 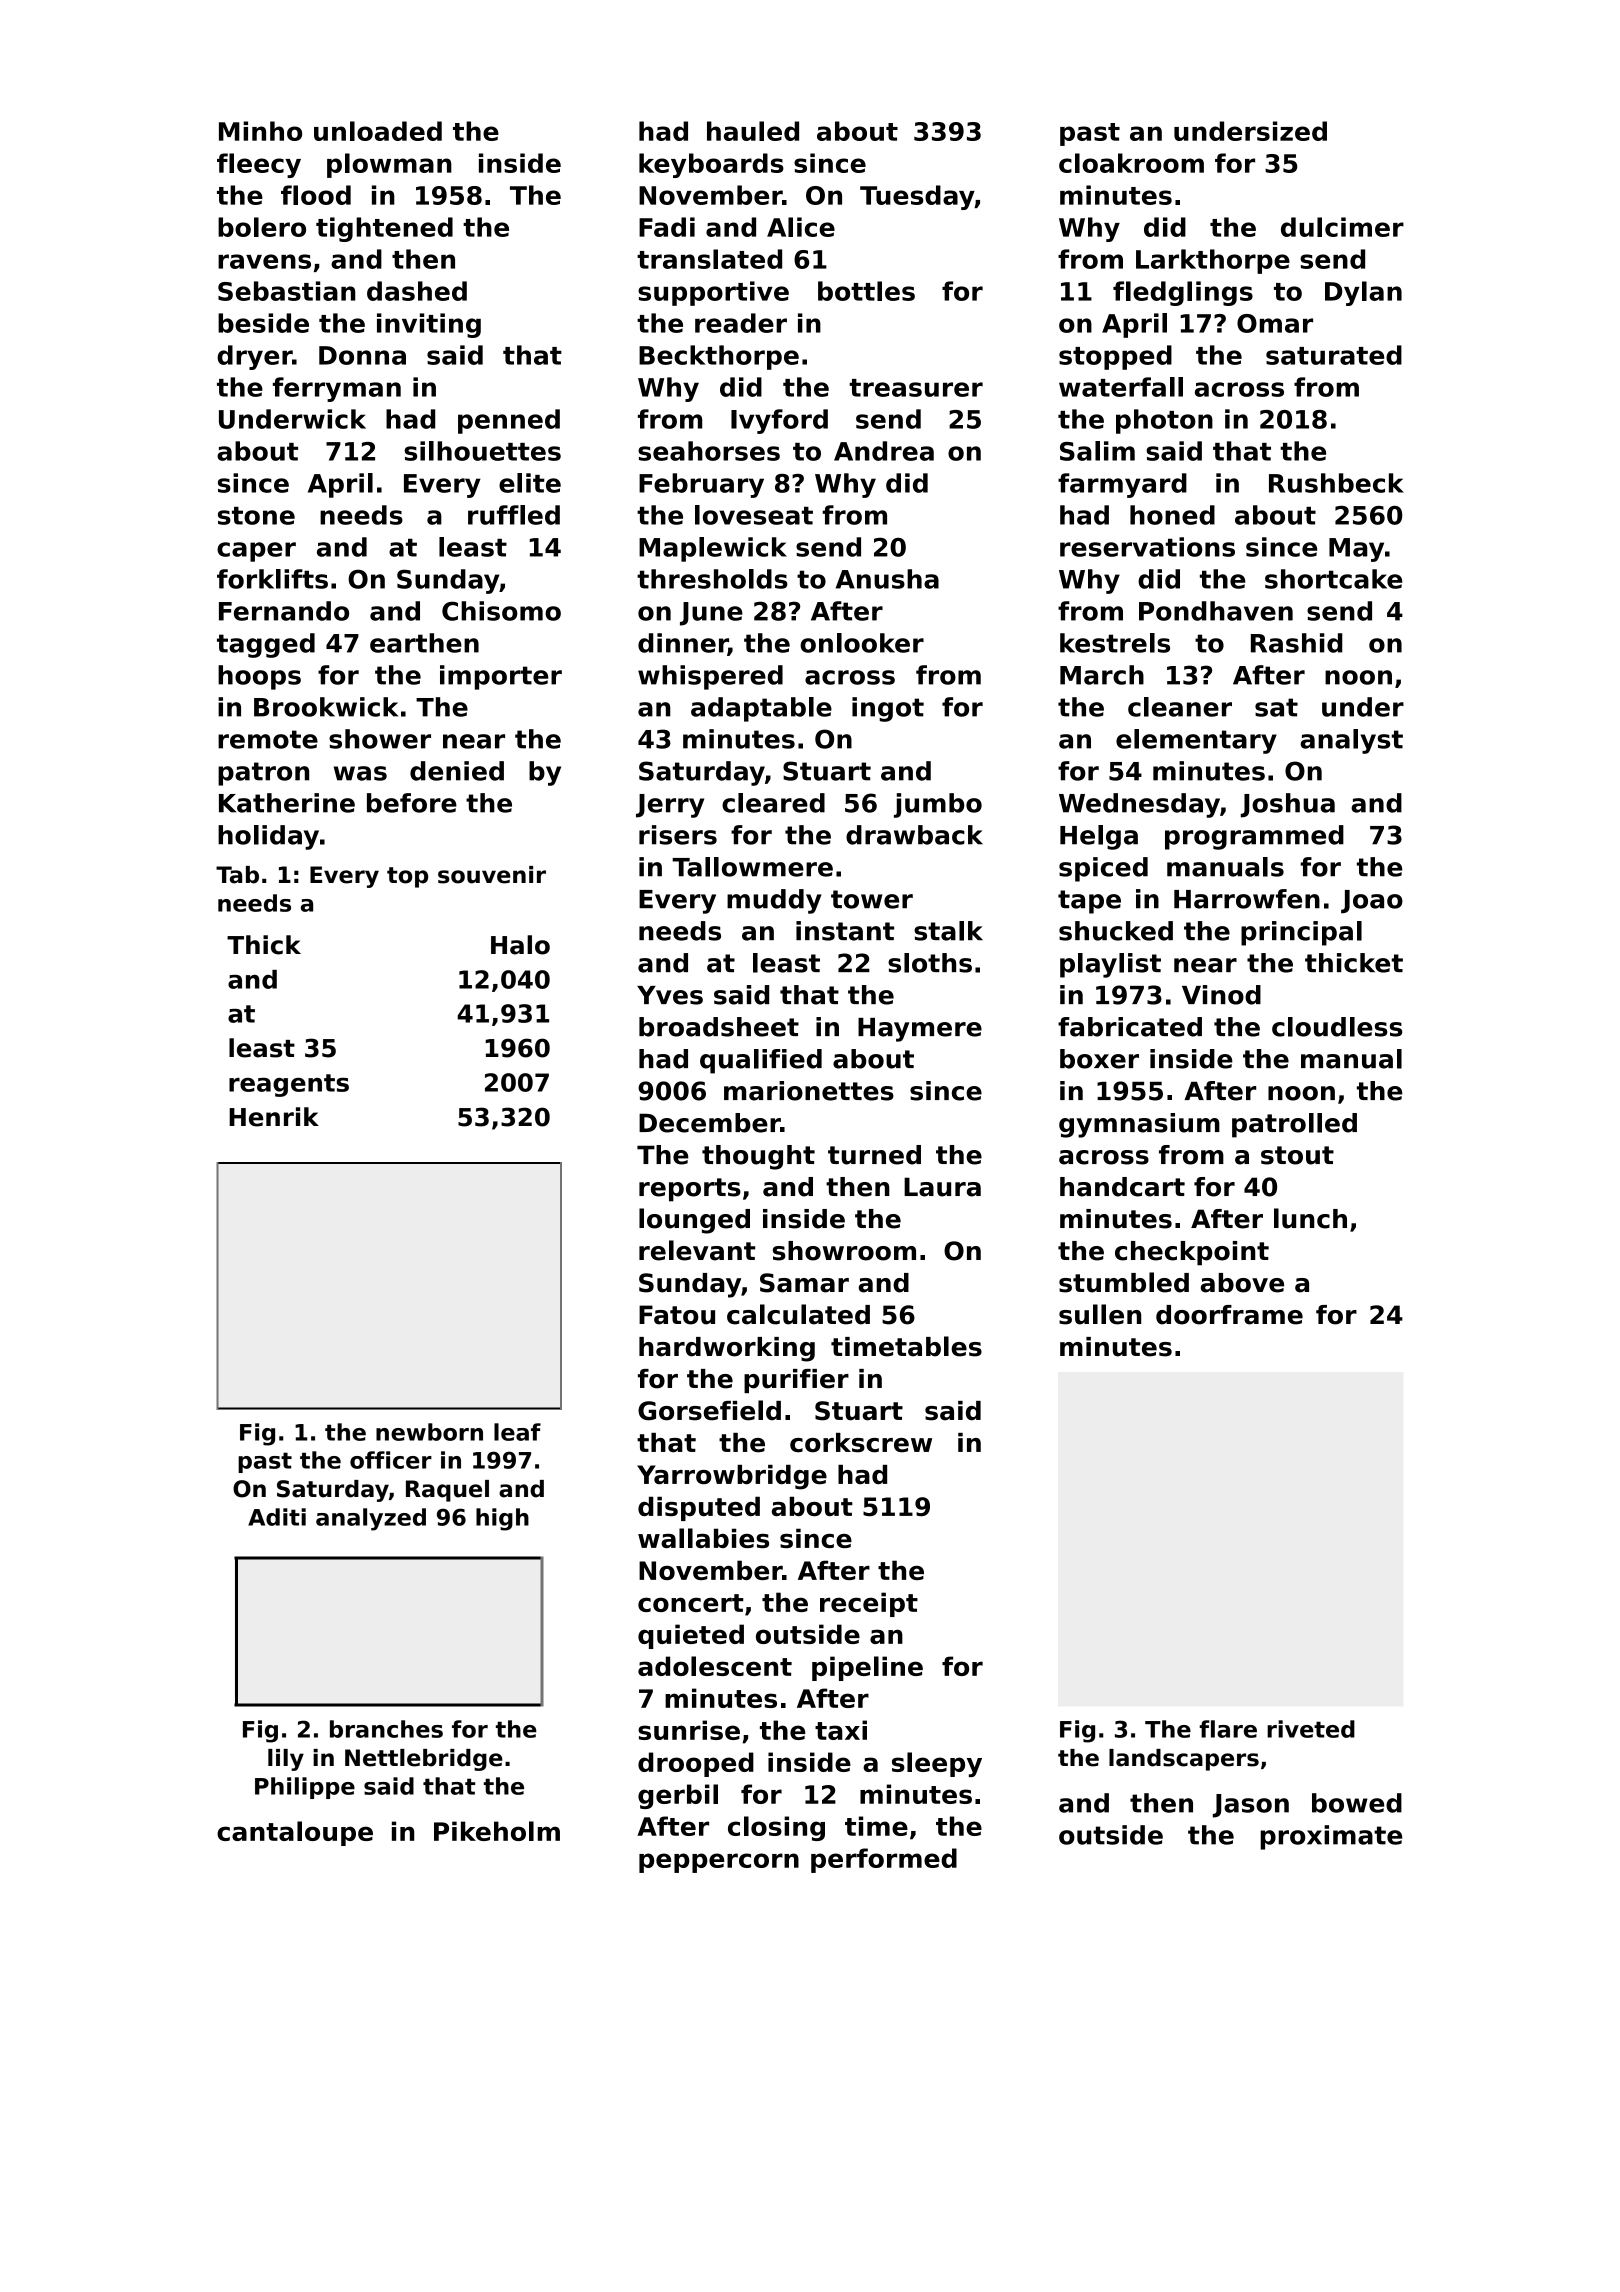 I want to click on hauled, so click(x=753, y=131).
